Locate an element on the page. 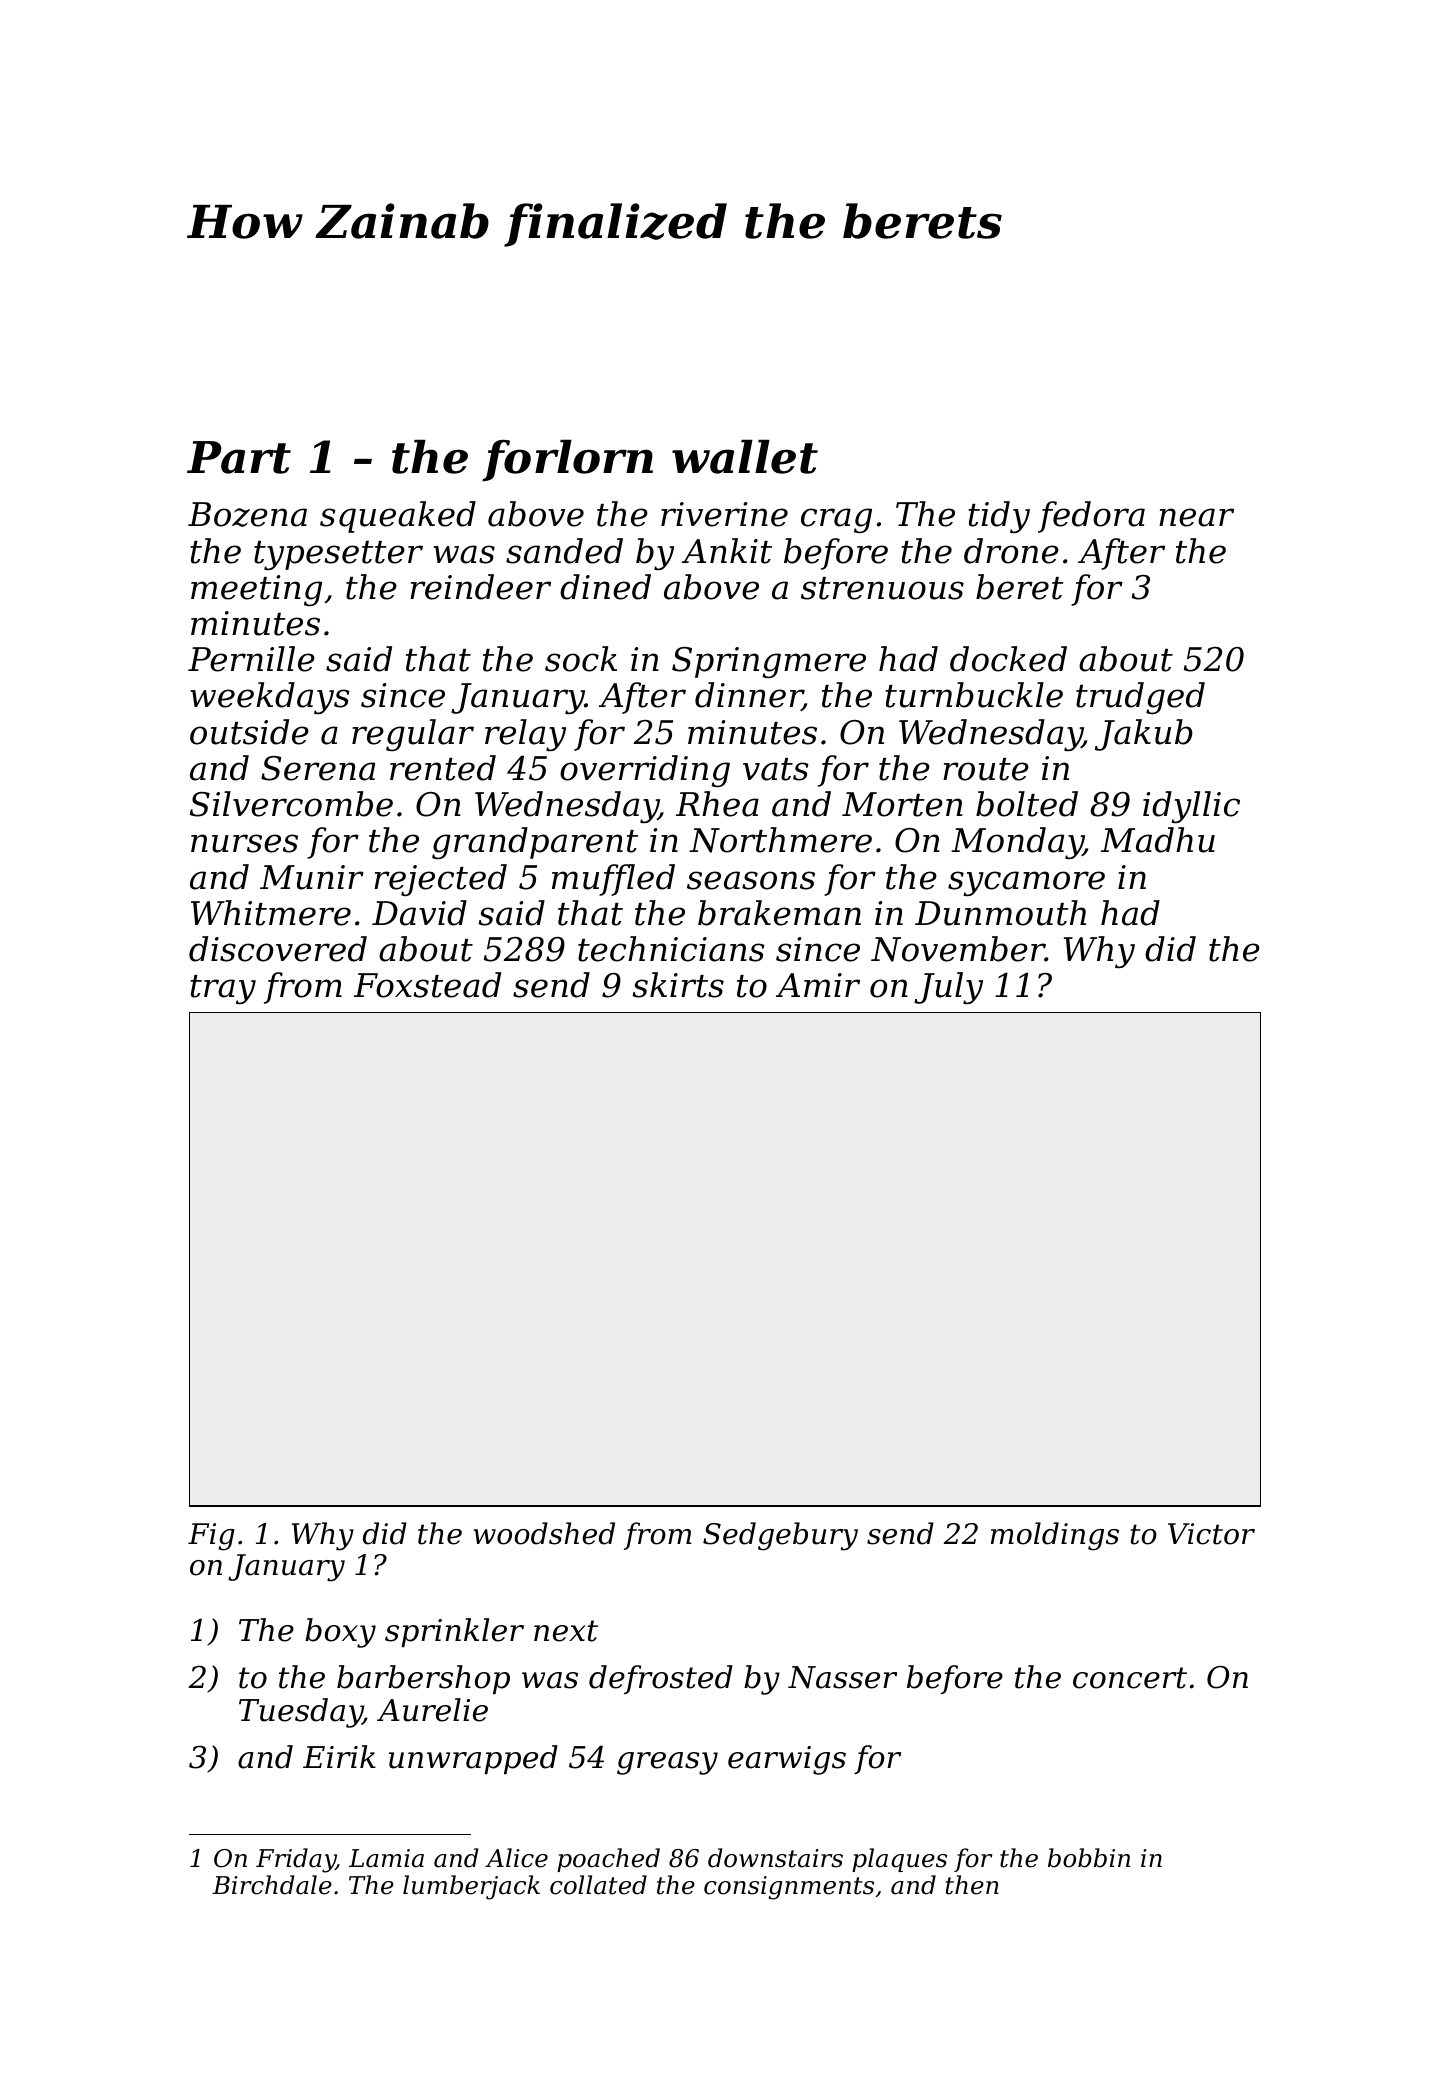 The image size is (1450, 2100). lumberjack is located at coordinates (471, 1887).
